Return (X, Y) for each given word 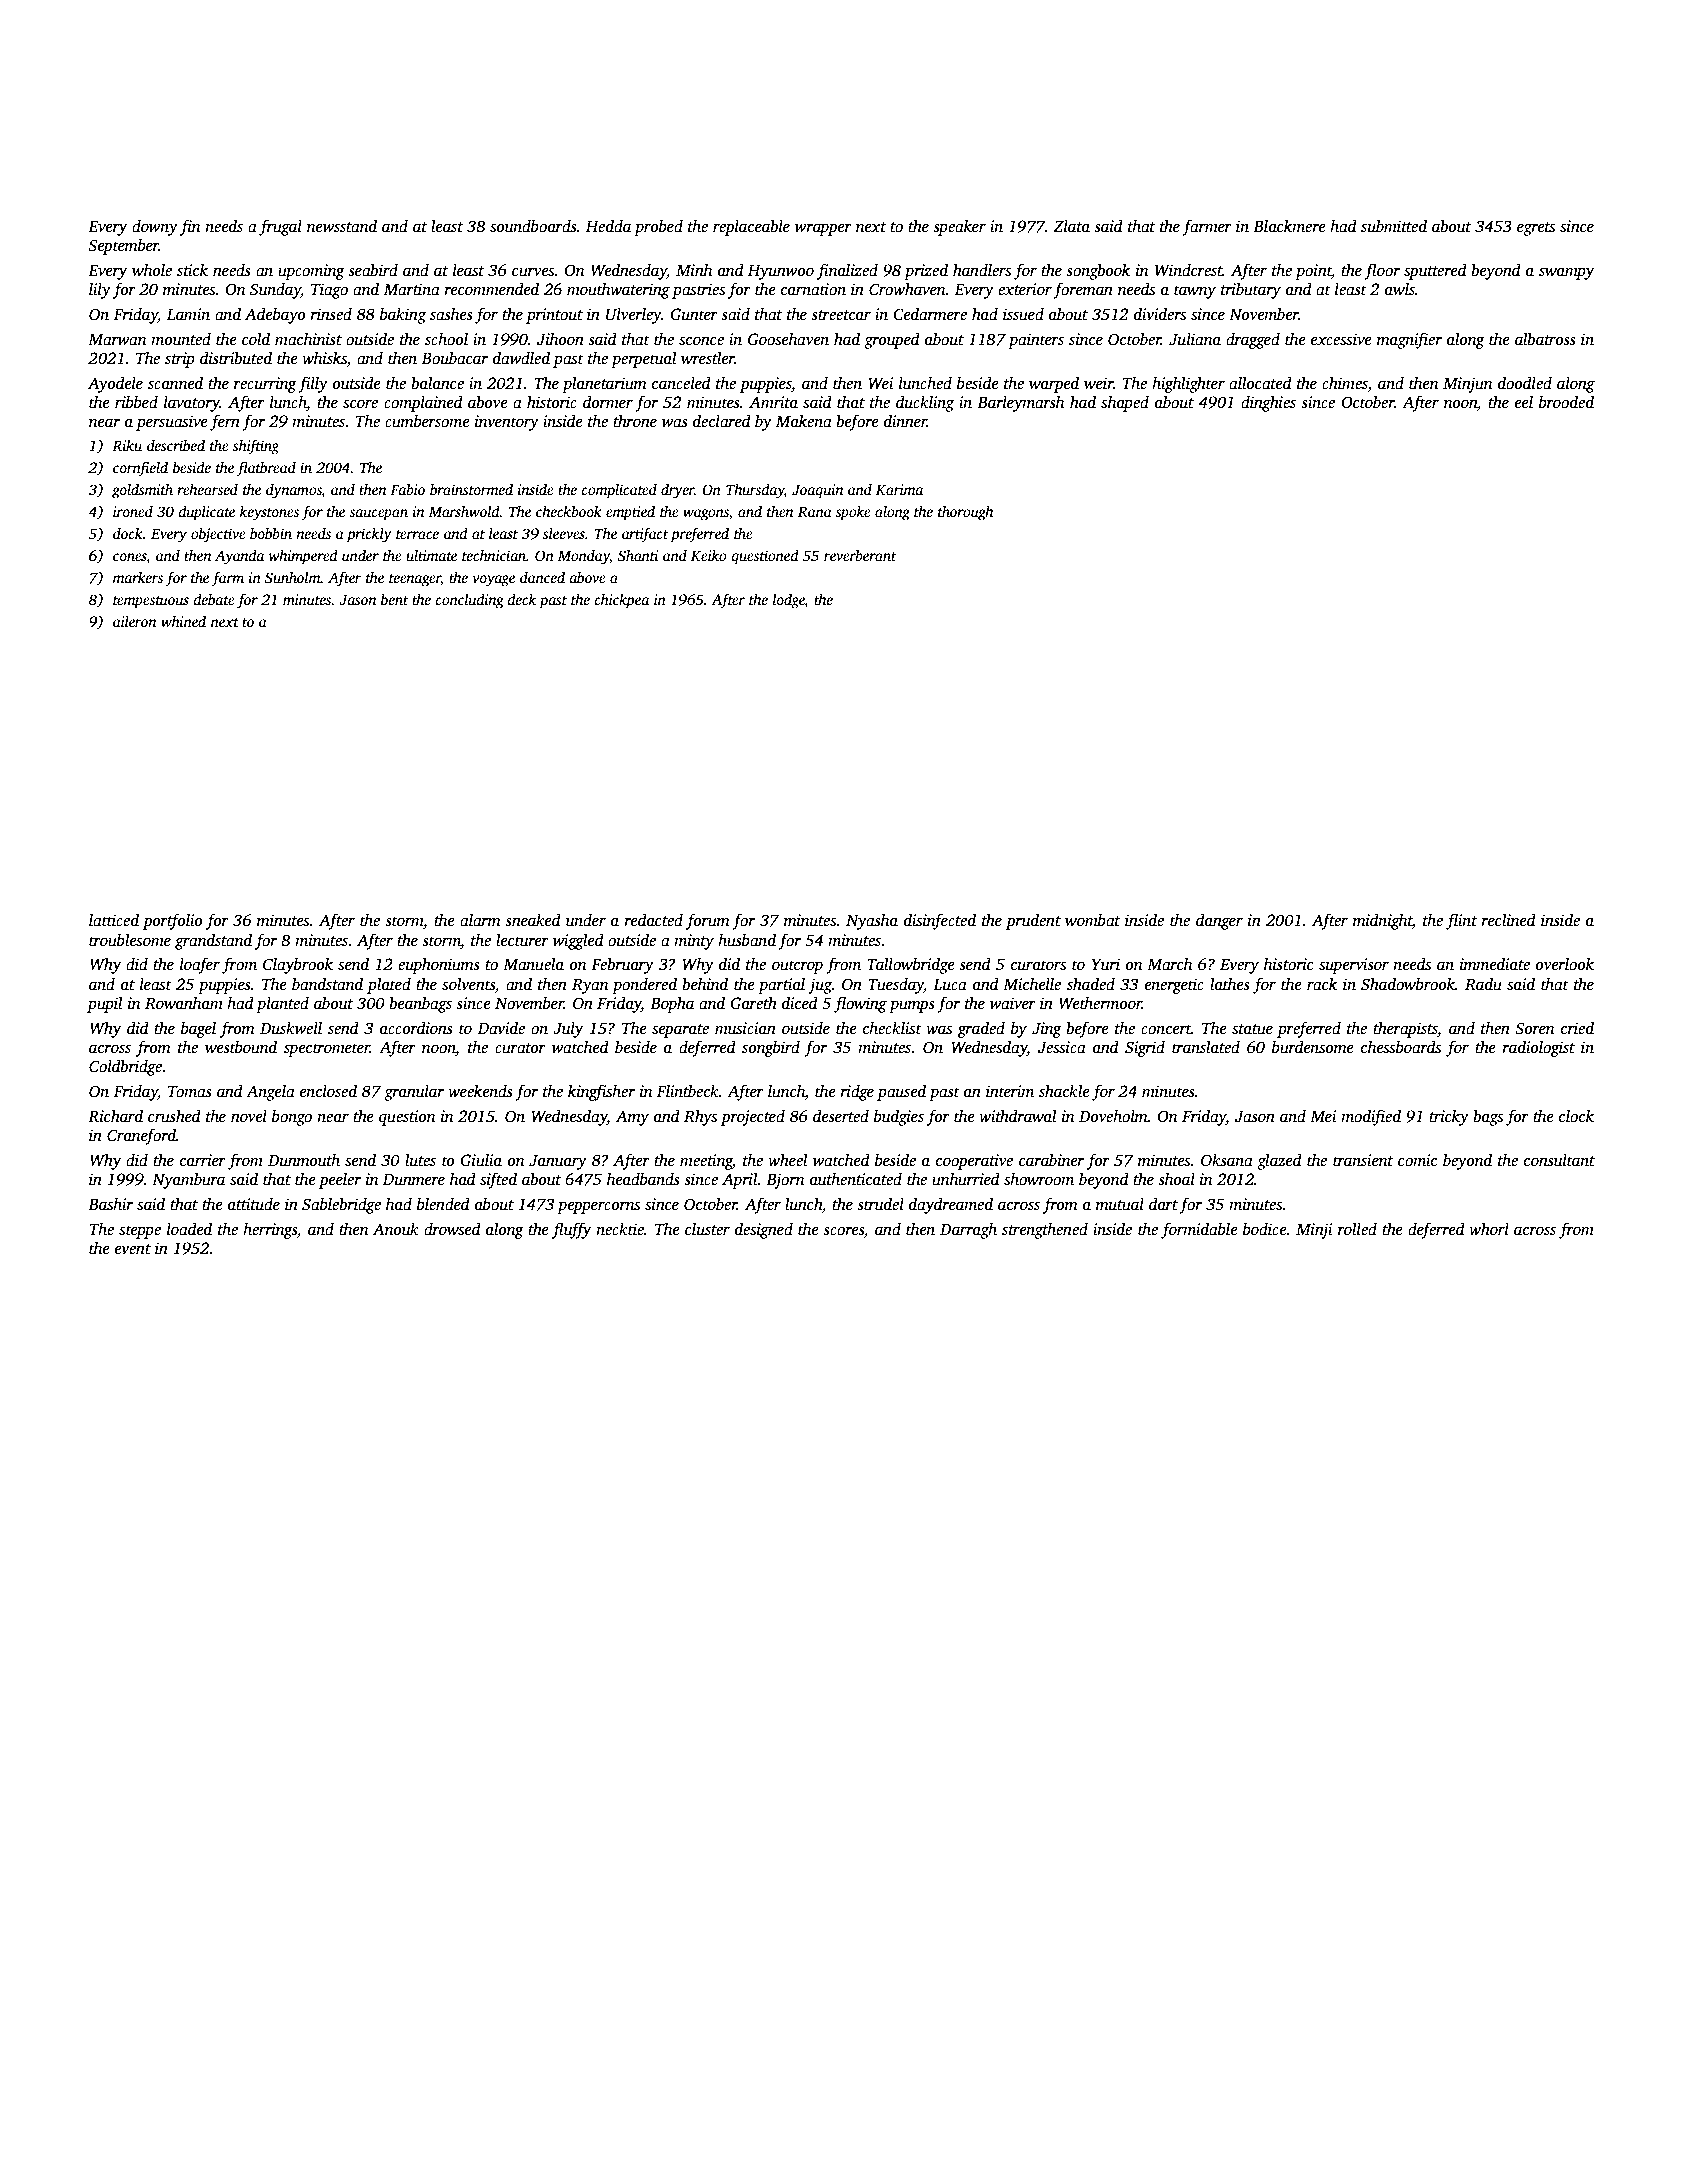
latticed (114, 920)
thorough (965, 513)
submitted (1394, 226)
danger (1219, 922)
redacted (653, 920)
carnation (813, 289)
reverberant (860, 555)
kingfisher (601, 1092)
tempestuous (151, 602)
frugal (280, 227)
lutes (420, 1160)
